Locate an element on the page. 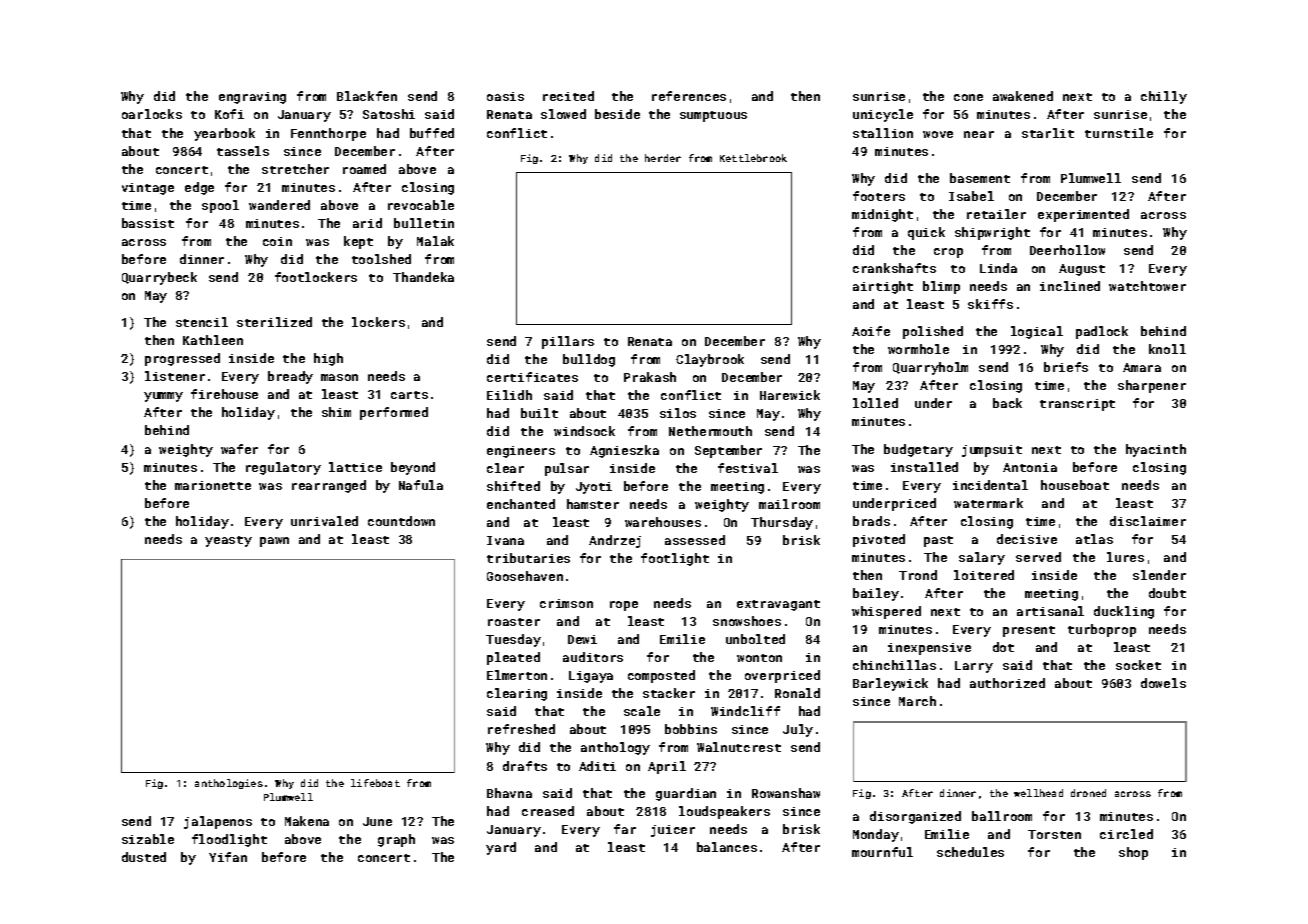 Image resolution: width=1308 pixels, height=924 pixels. dot is located at coordinates (1003, 647).
